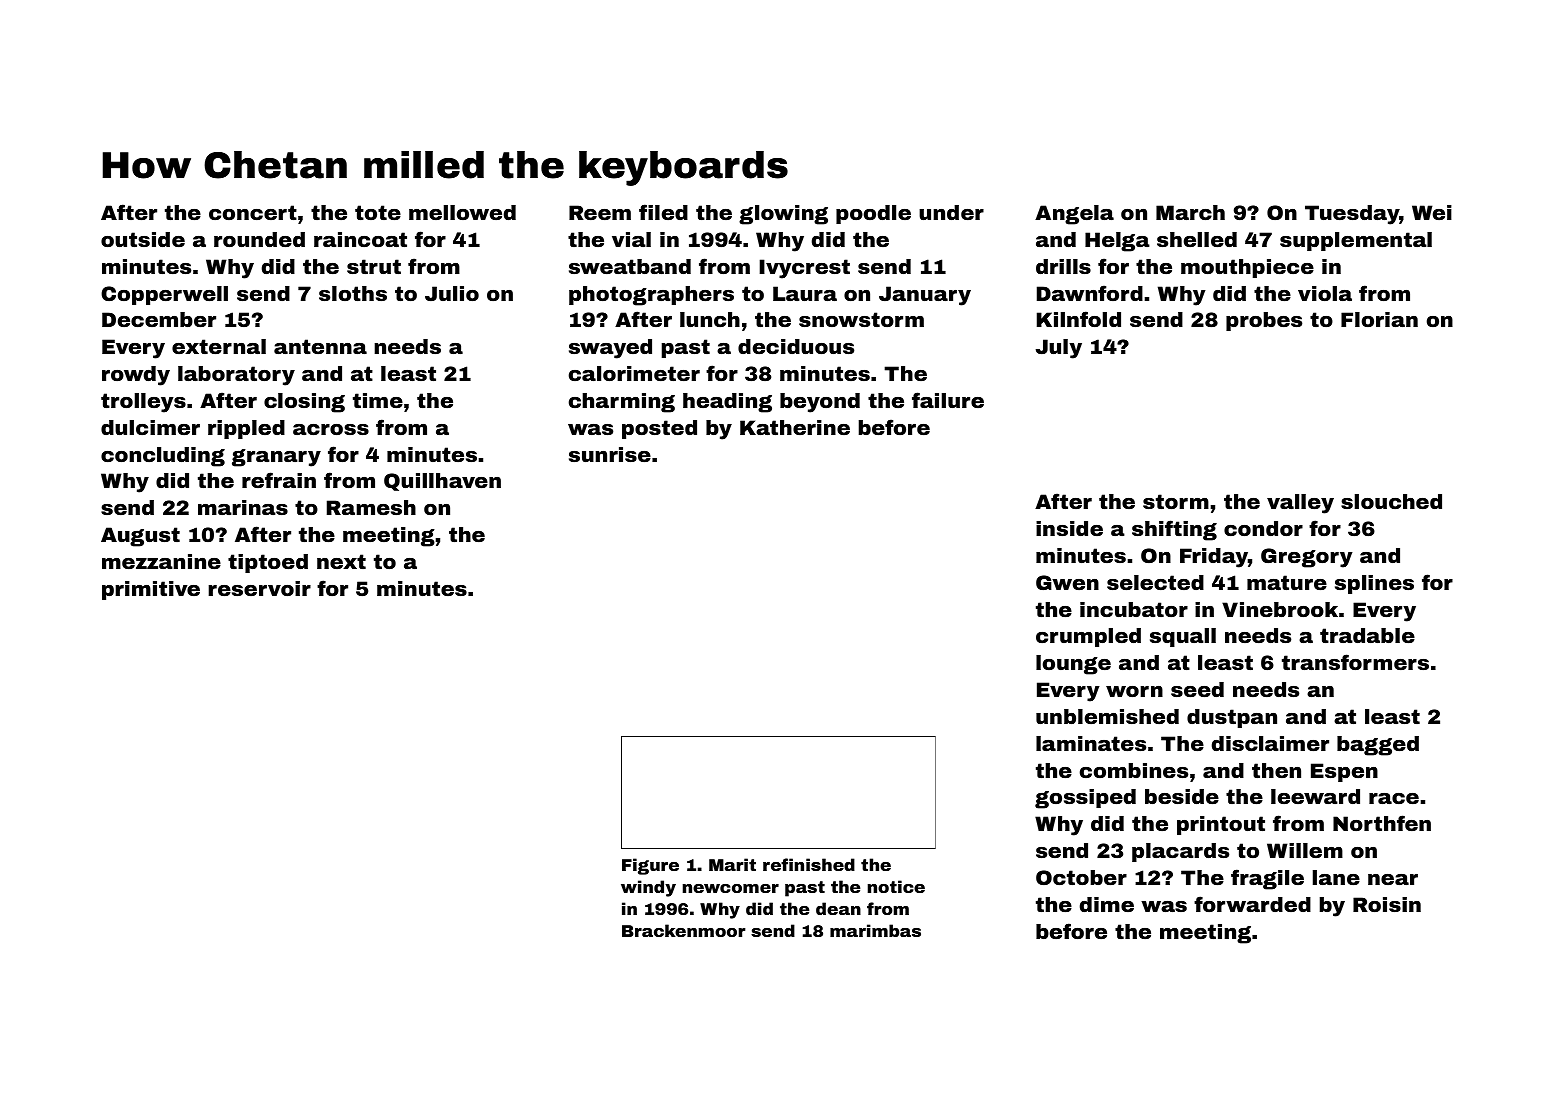  Describe the element at coordinates (151, 590) in the screenshot. I see `primitive` at that location.
